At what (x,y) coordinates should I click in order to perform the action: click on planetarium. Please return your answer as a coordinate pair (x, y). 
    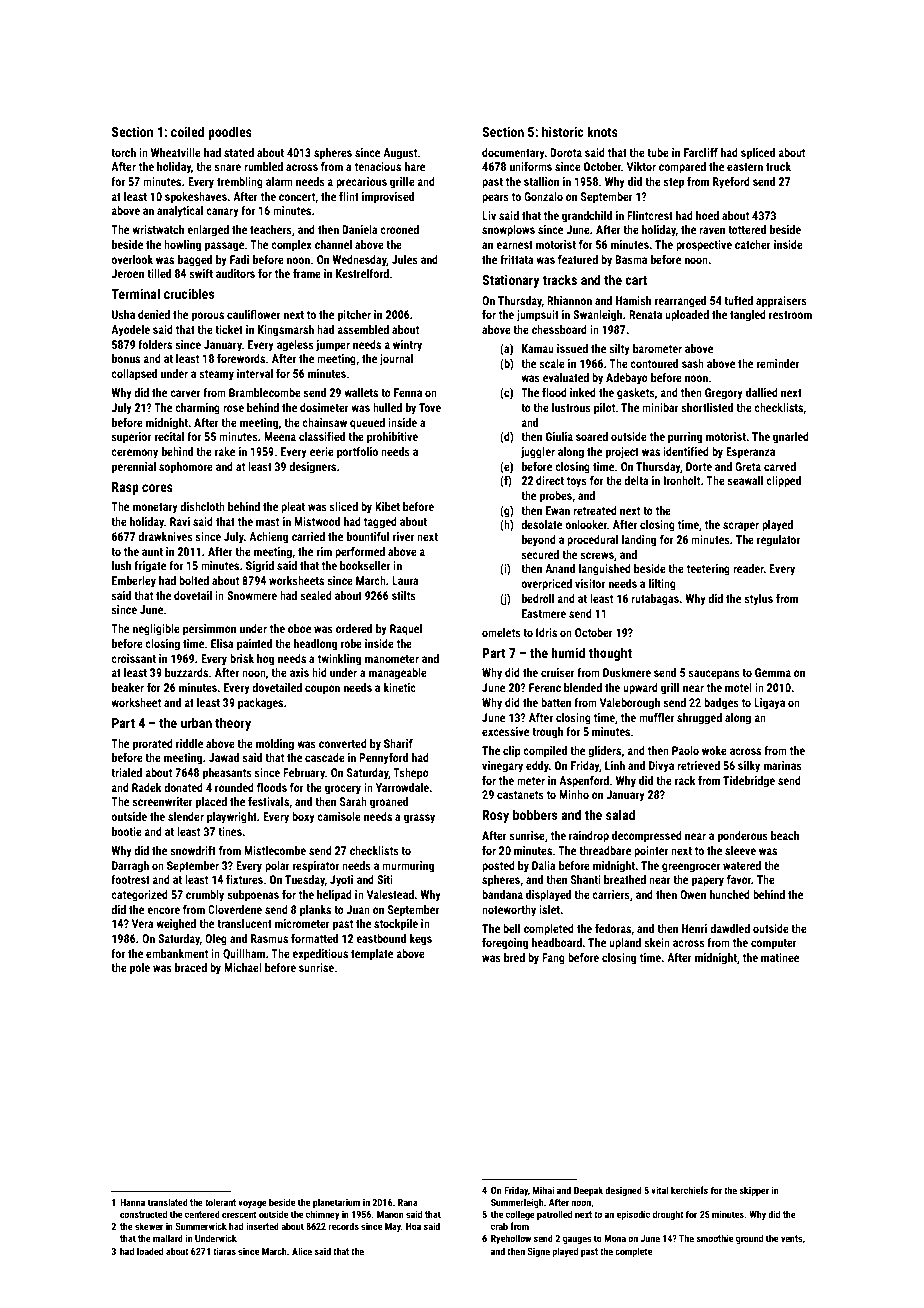
    Looking at the image, I should click on (336, 1203).
